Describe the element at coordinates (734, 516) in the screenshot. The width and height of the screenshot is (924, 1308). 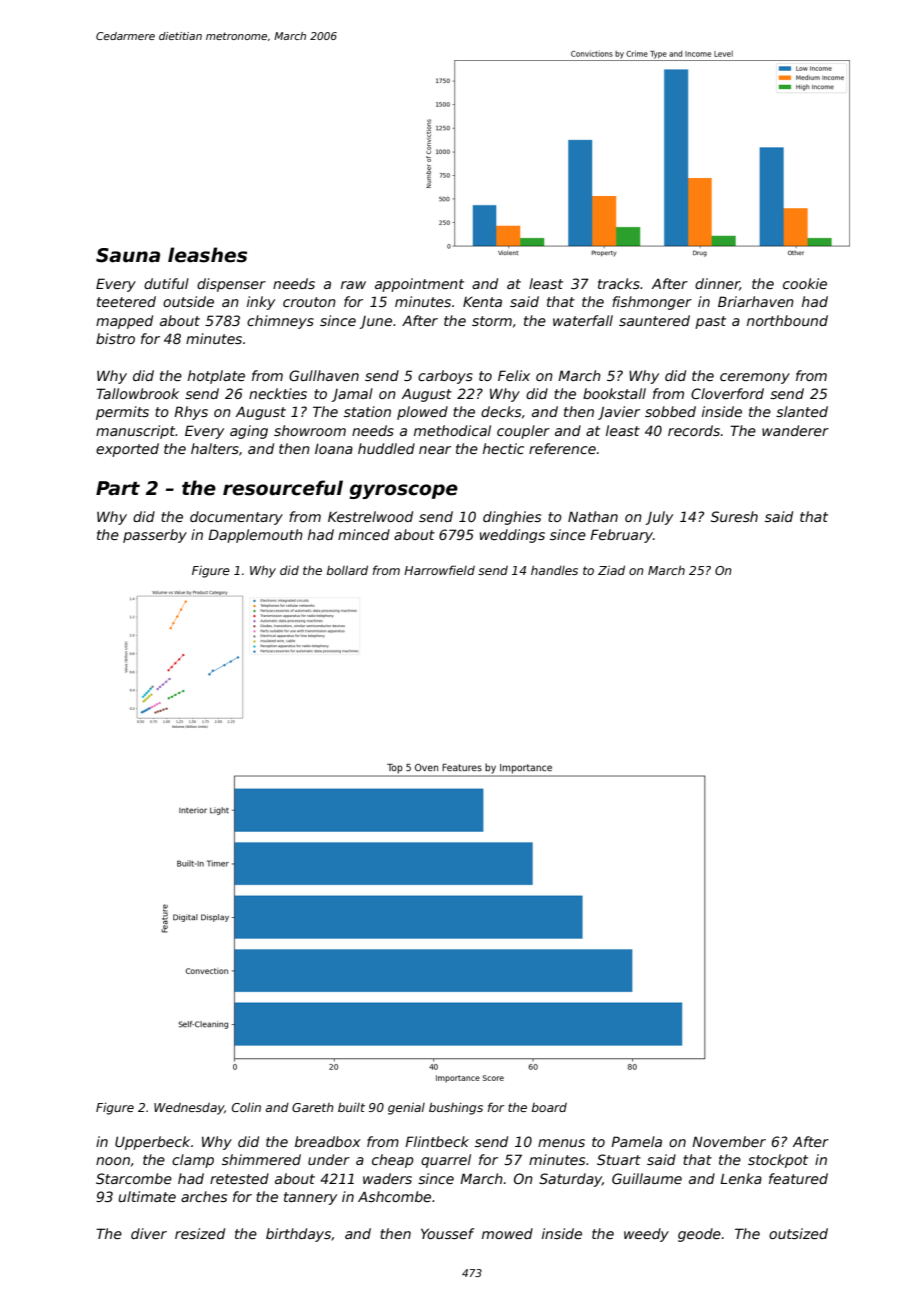
I see `Suresh` at that location.
